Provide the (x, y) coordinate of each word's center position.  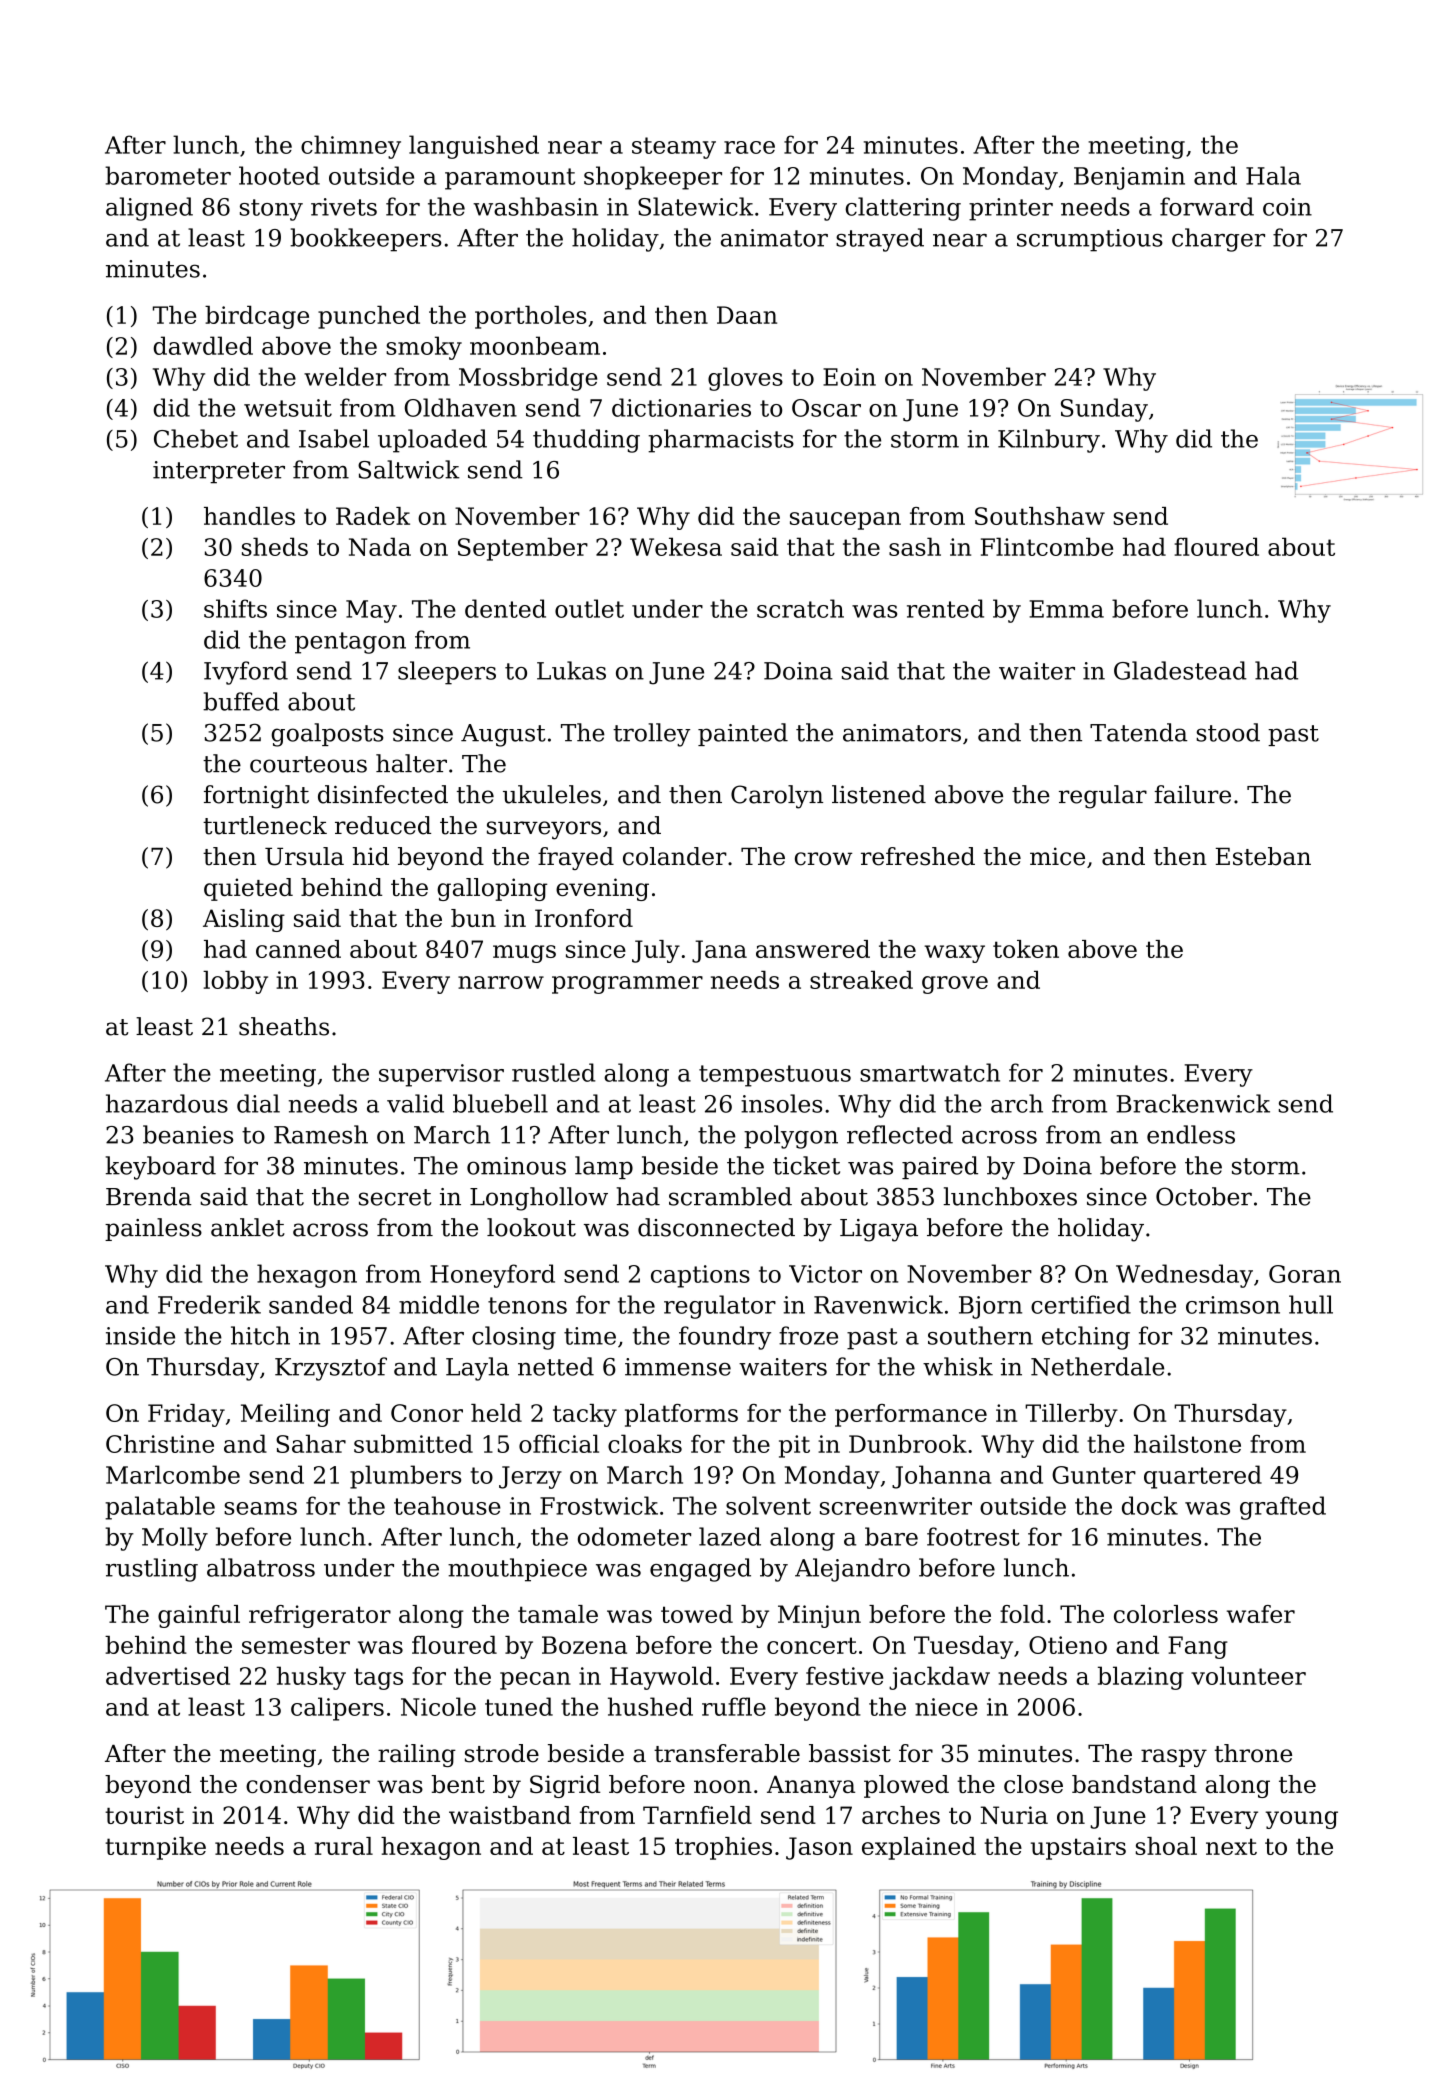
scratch (800, 608)
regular (1103, 797)
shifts (235, 608)
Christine (160, 1443)
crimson (1233, 1305)
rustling (152, 1570)
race (749, 147)
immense (678, 1367)
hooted (279, 175)
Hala (1273, 175)
